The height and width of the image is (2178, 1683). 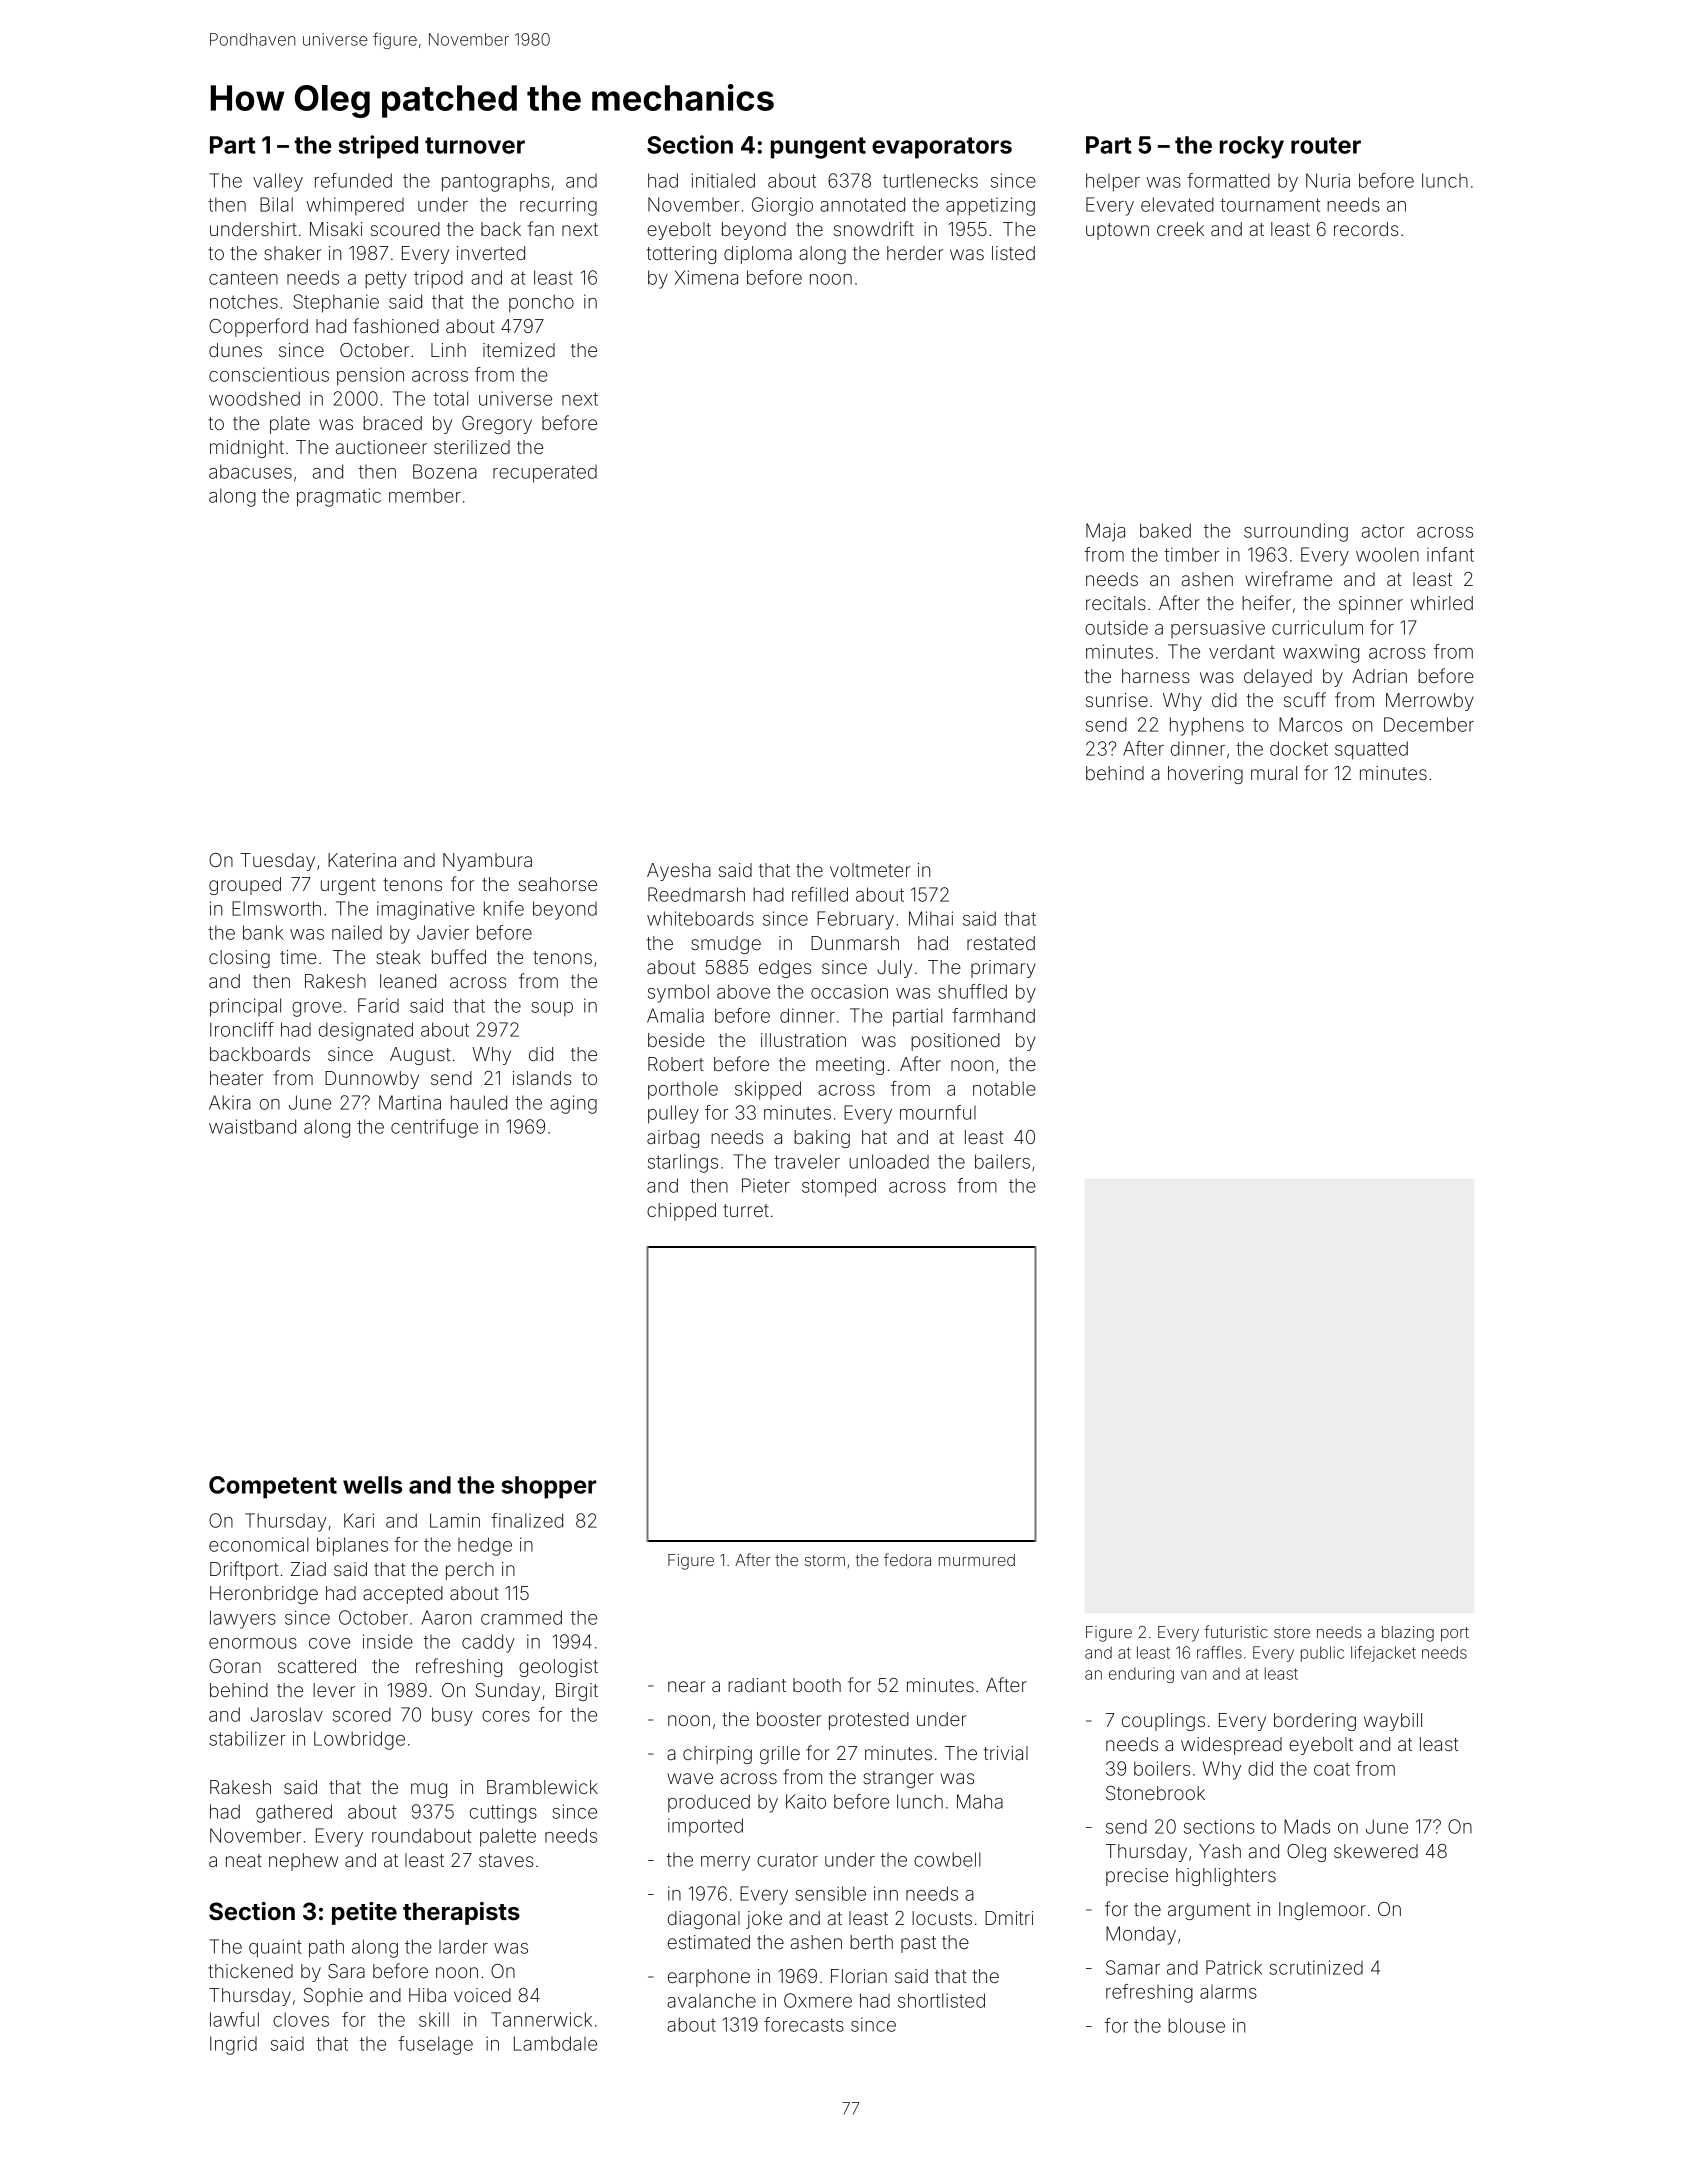 What do you see at coordinates (250, 471) in the image?
I see `abacuses` at bounding box center [250, 471].
